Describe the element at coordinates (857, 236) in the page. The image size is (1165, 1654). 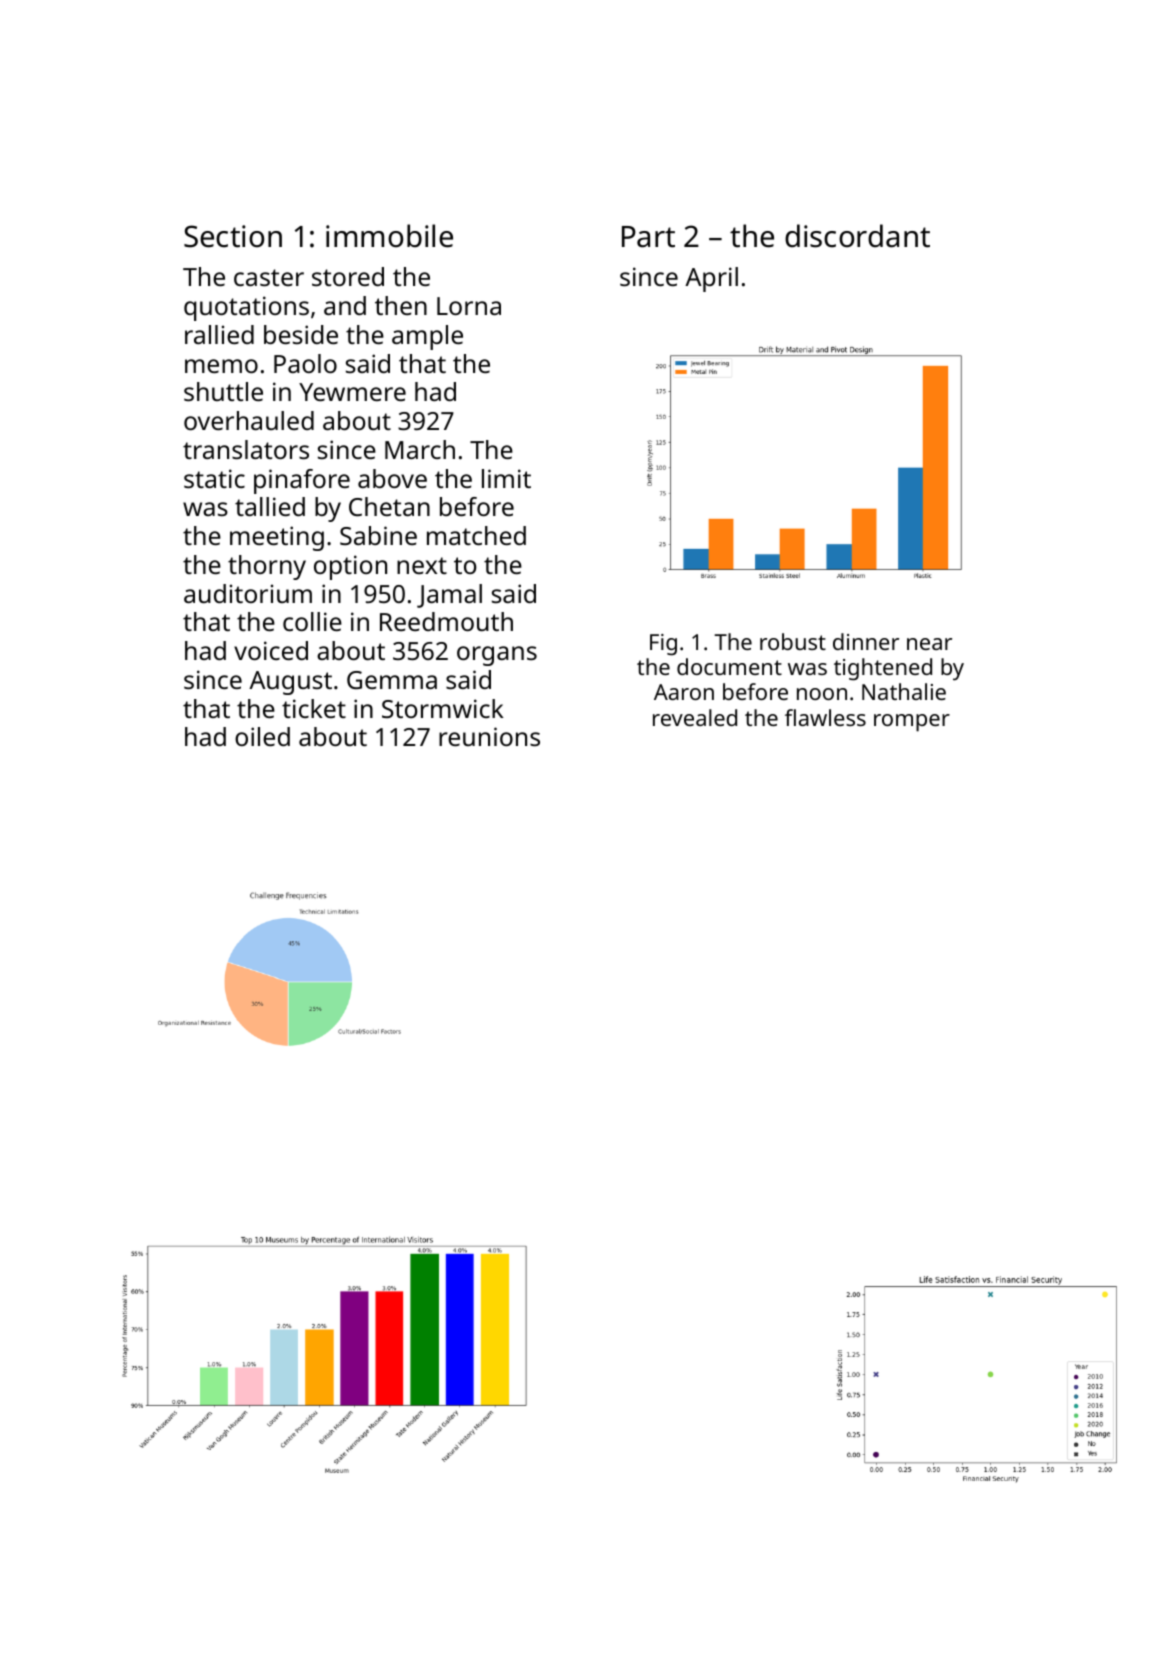
I see `discordant` at that location.
